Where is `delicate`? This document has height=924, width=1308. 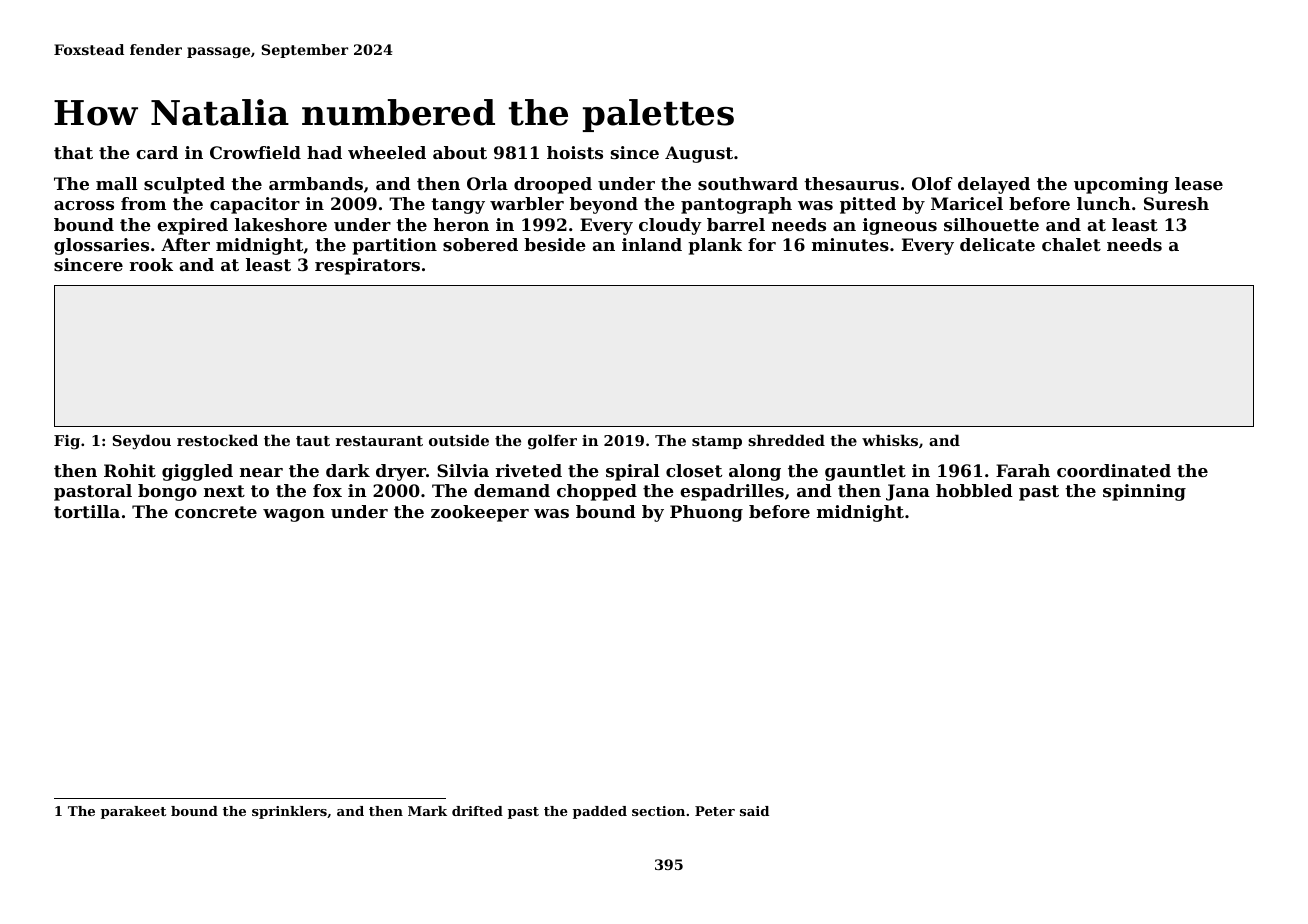 delicate is located at coordinates (997, 244).
